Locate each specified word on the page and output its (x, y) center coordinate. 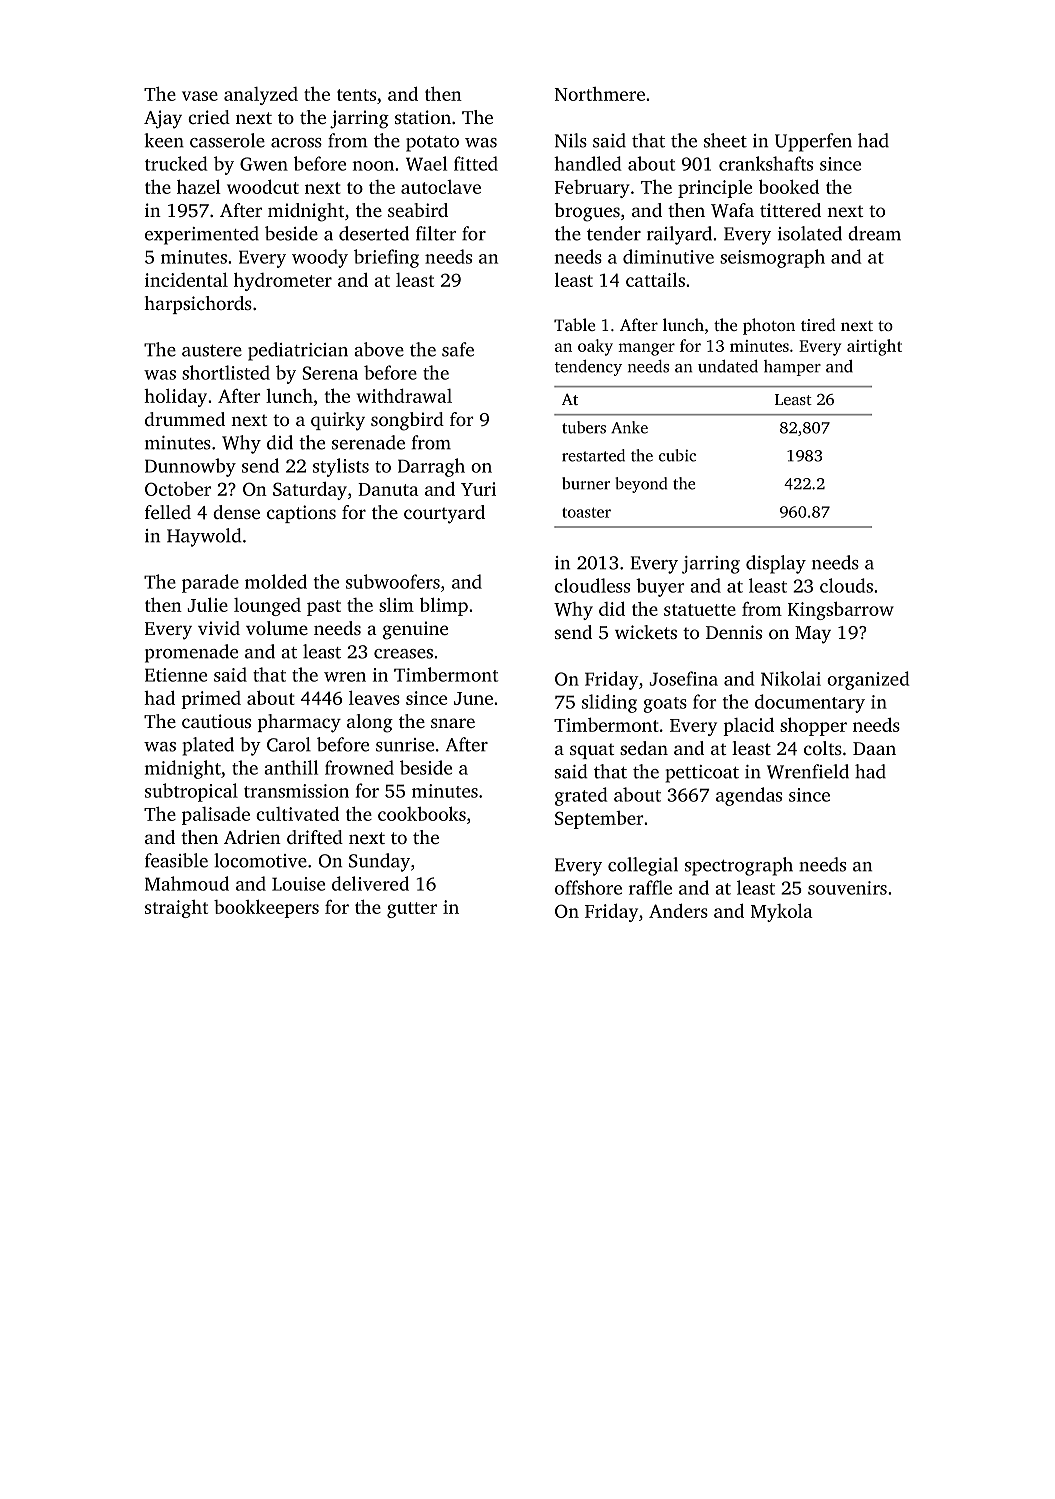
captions (301, 514)
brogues (587, 212)
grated (581, 796)
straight (176, 909)
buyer (660, 587)
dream (874, 233)
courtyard (444, 514)
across (296, 143)
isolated (810, 233)
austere (212, 351)
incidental (186, 280)
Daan (874, 748)
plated (208, 746)
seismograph (772, 258)
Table (574, 324)
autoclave (441, 187)
